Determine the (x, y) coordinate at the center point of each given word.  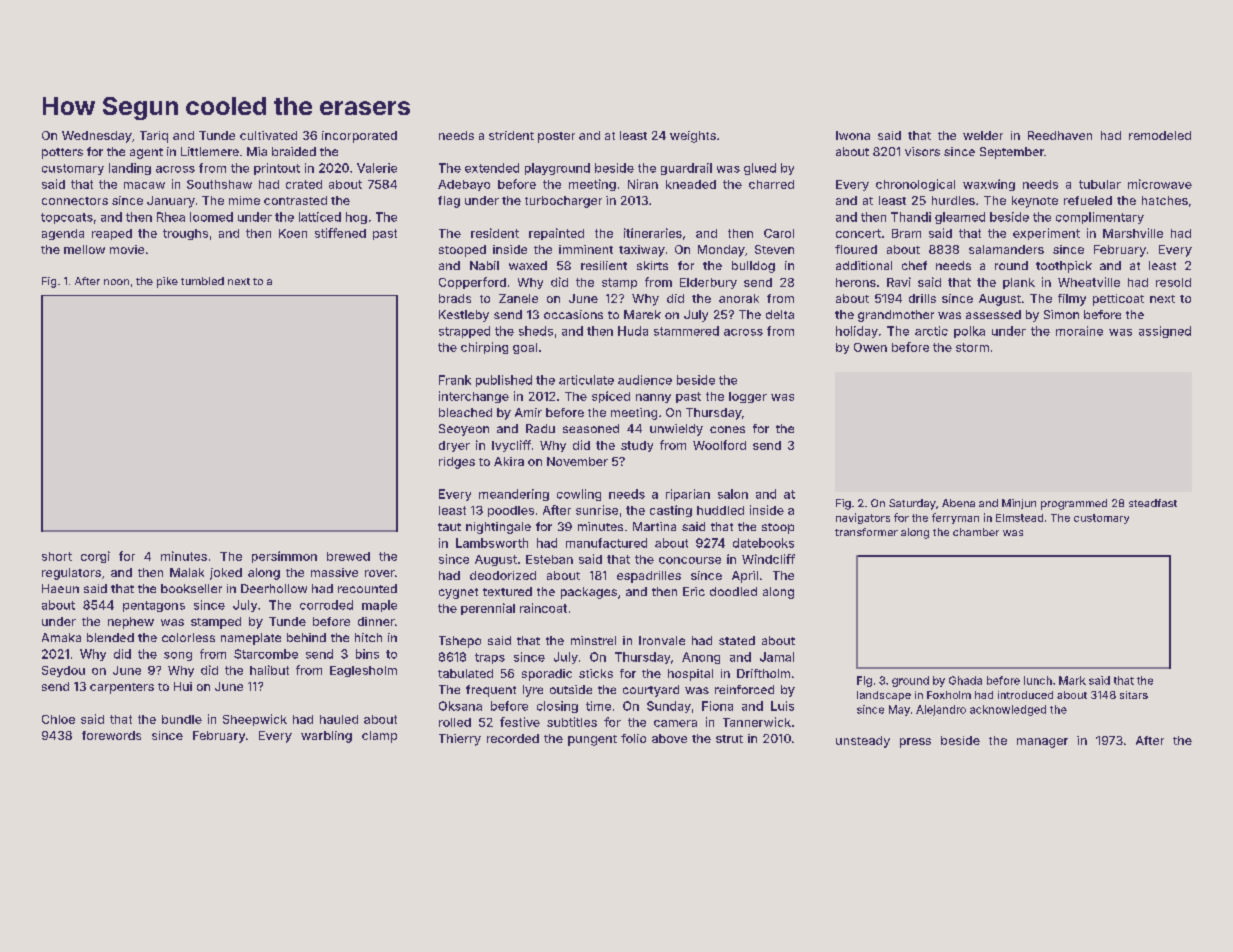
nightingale (498, 528)
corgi (95, 557)
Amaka (61, 637)
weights (693, 137)
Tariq (154, 137)
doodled (733, 591)
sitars (1134, 695)
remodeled (1160, 135)
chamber (976, 532)
